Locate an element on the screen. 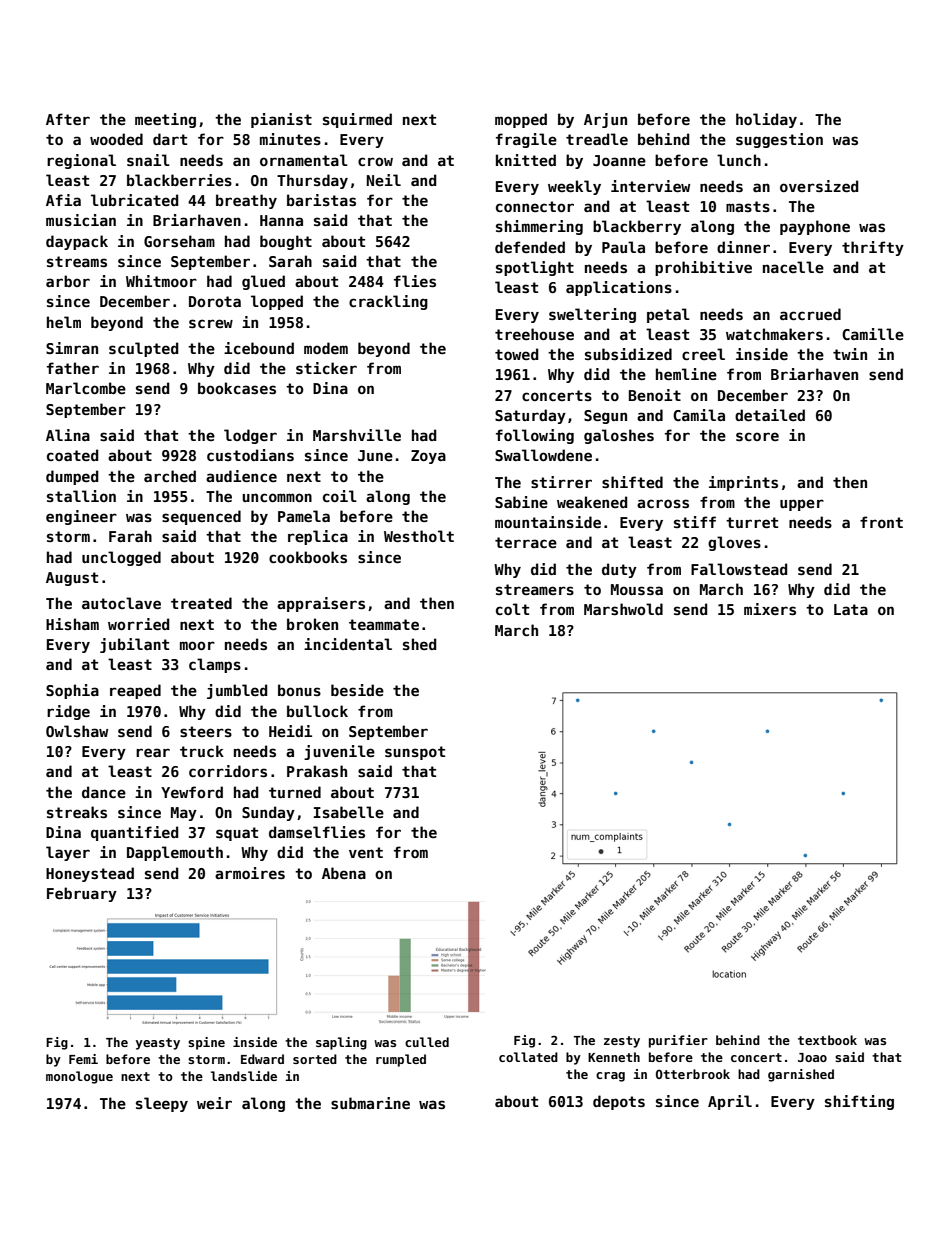 This screenshot has height=1233, width=952. holiday is located at coordinates (766, 120).
